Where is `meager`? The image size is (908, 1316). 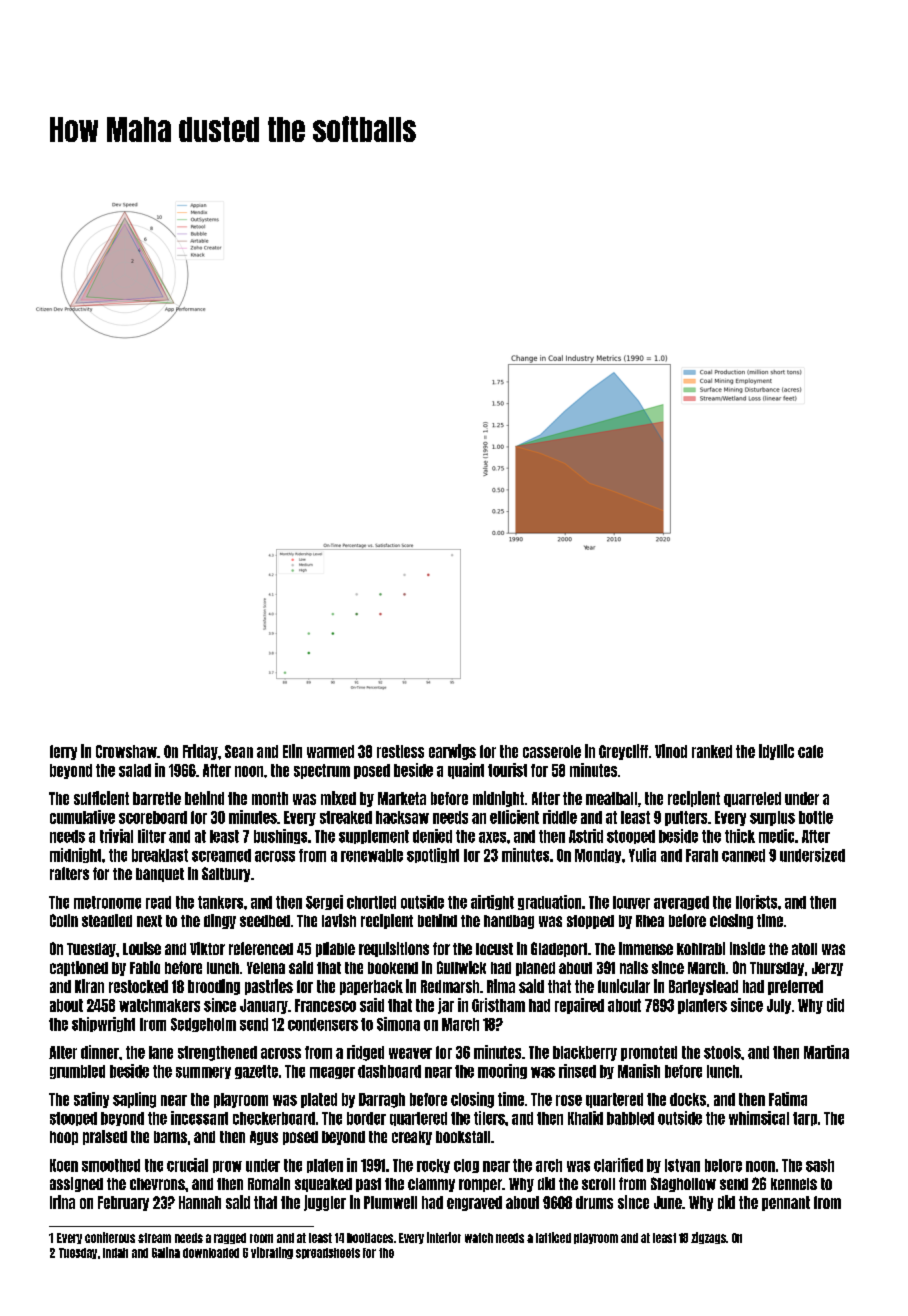 meager is located at coordinates (332, 1073).
